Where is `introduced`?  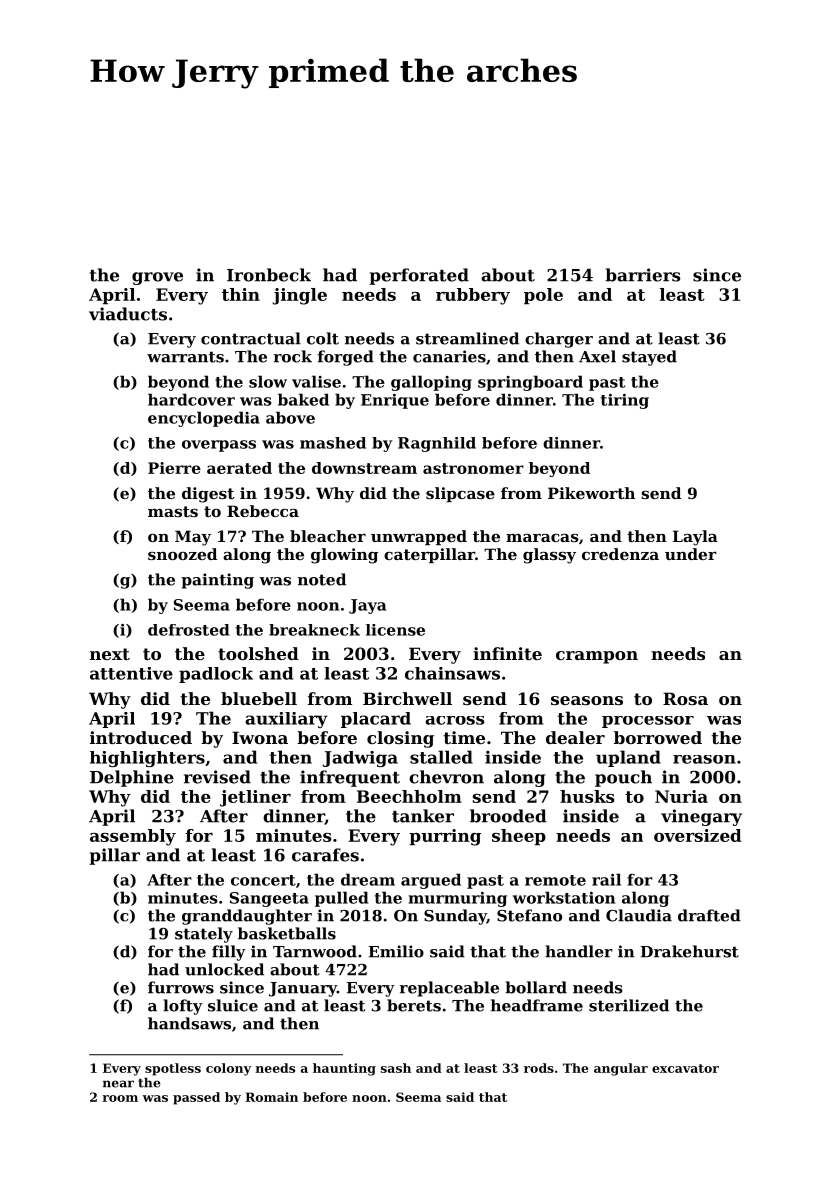 introduced is located at coordinates (141, 737).
